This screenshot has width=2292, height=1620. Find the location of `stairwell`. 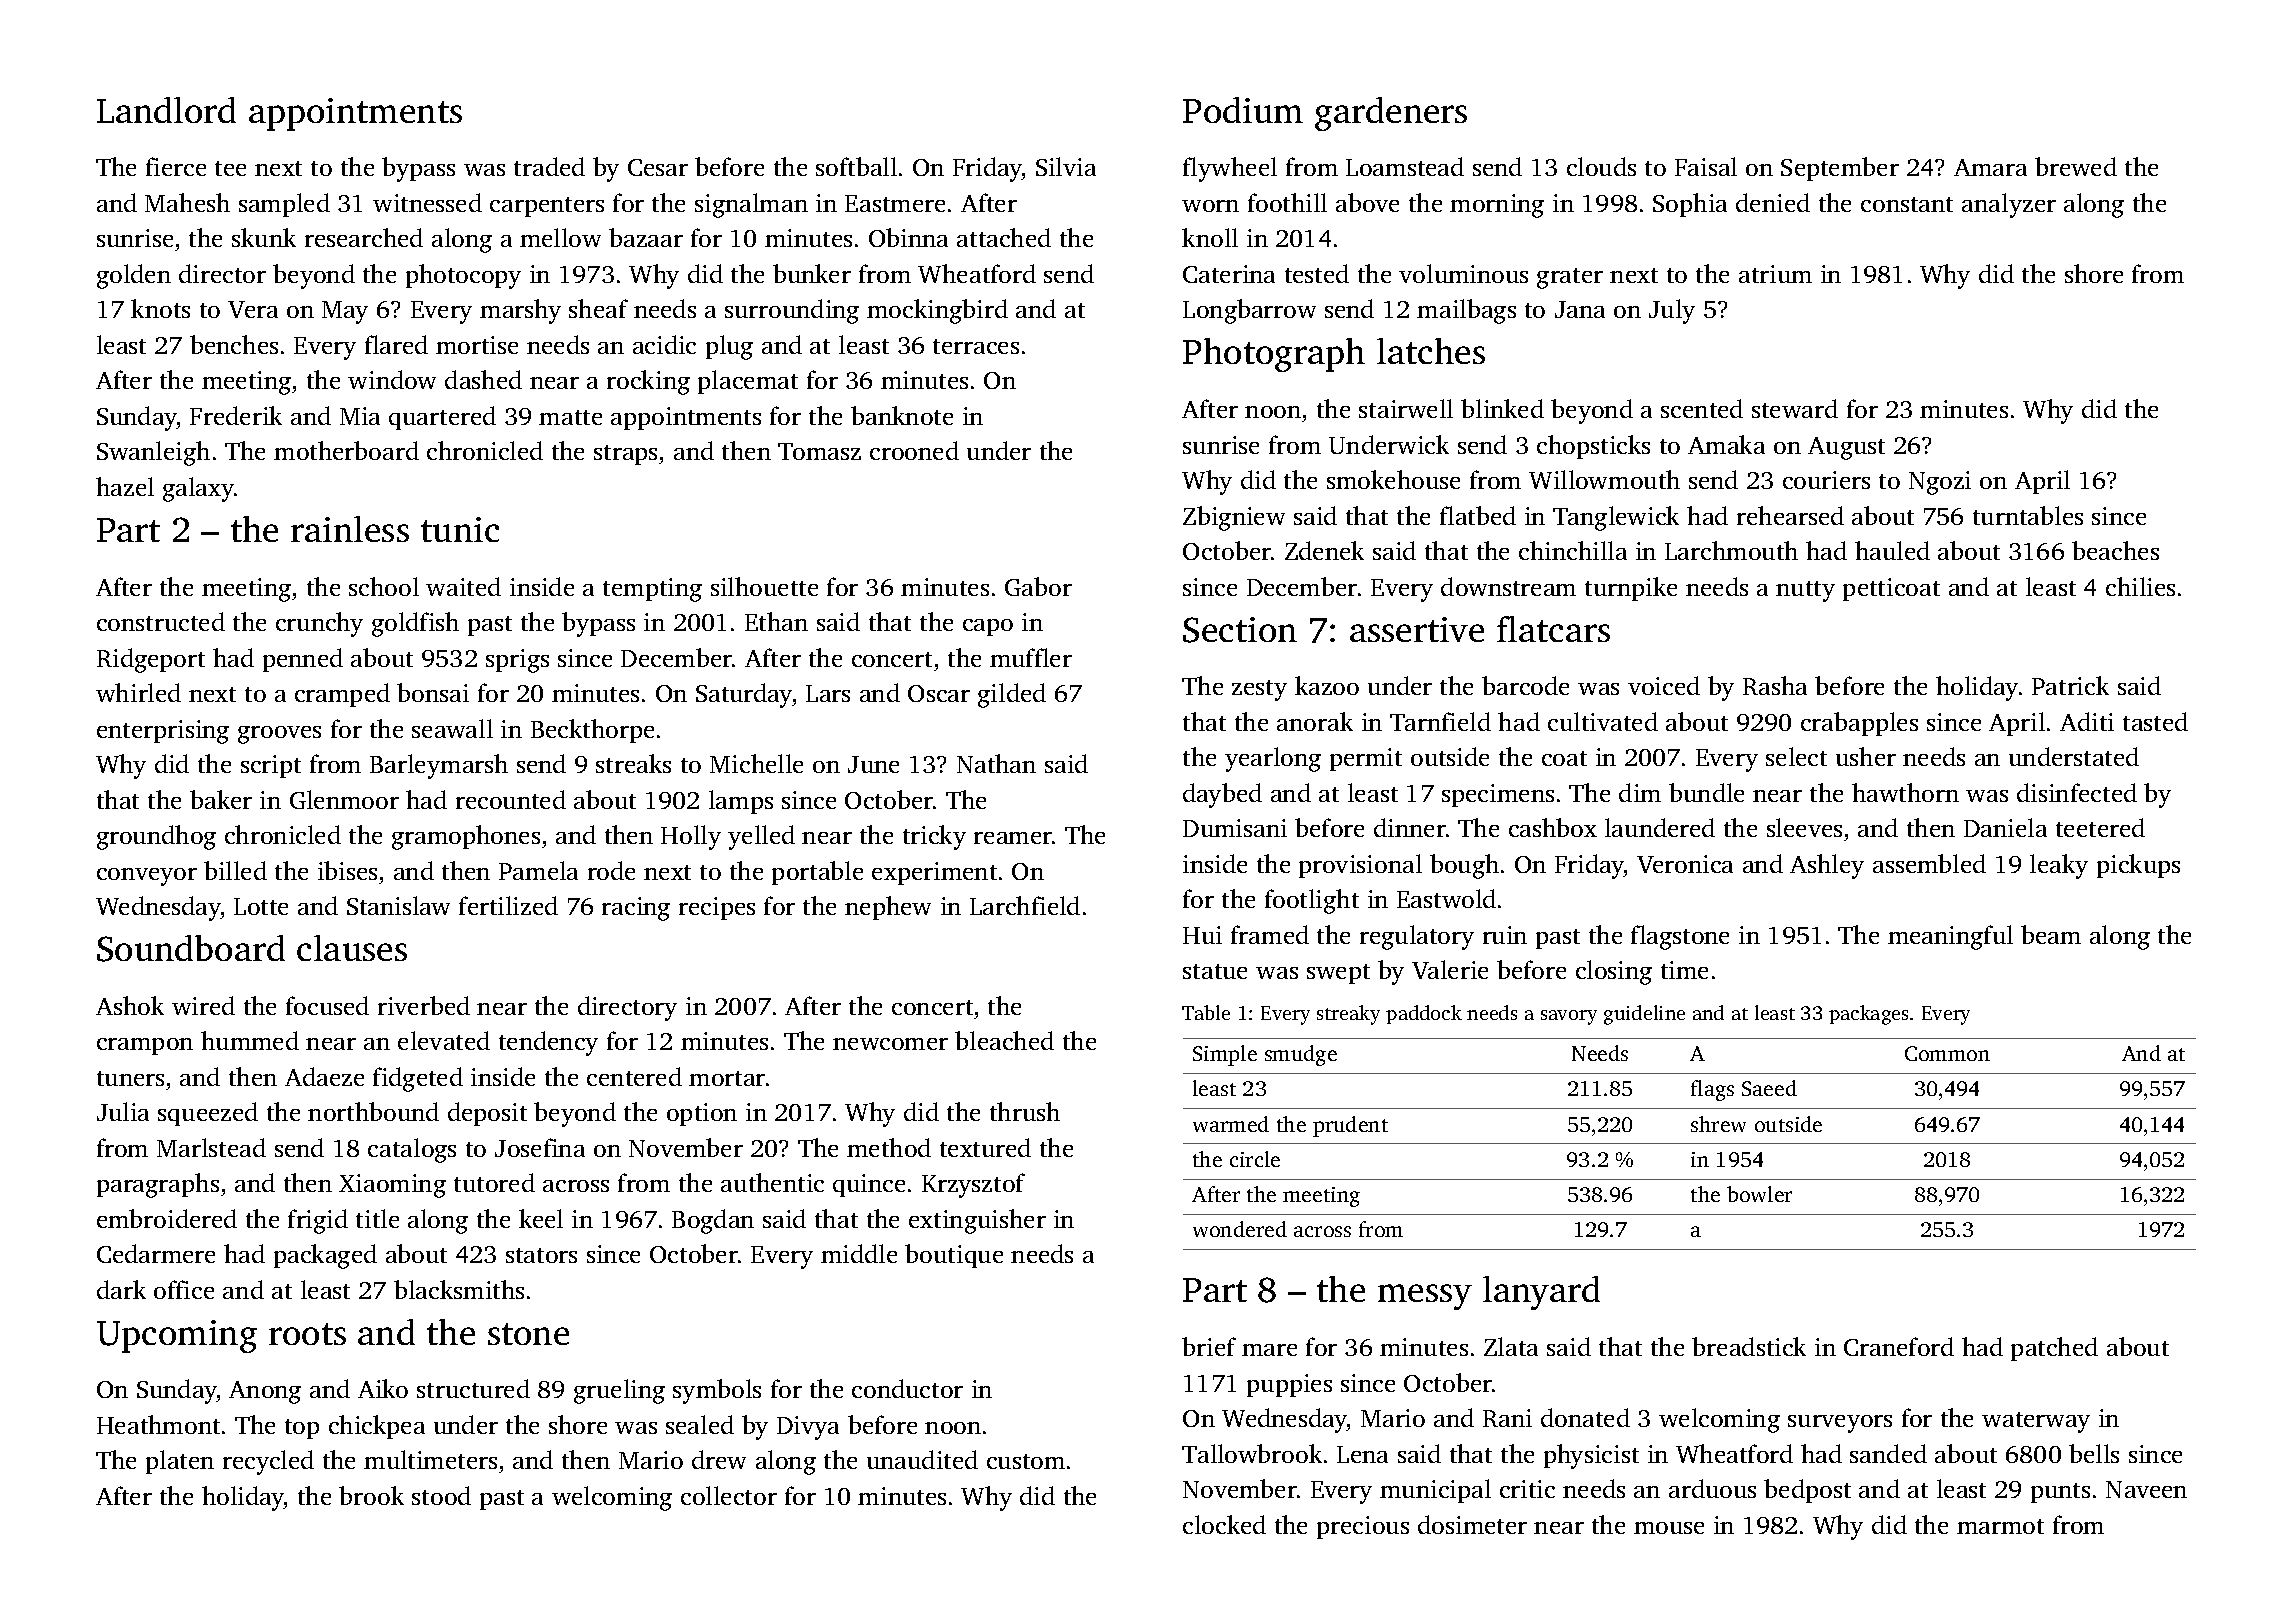

stairwell is located at coordinates (1406, 408).
